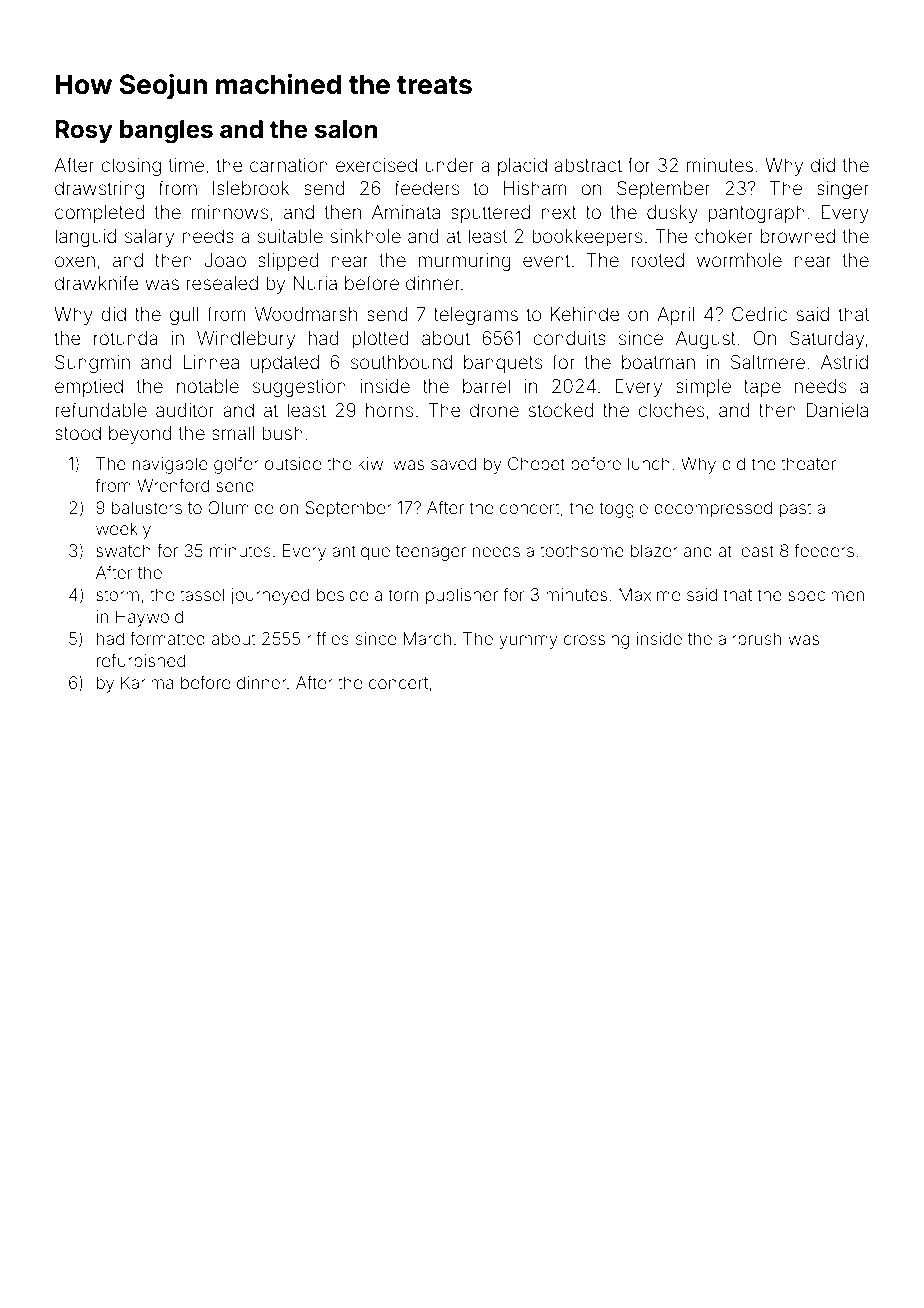 The width and height of the image is (924, 1308). I want to click on Aminata, so click(406, 212).
